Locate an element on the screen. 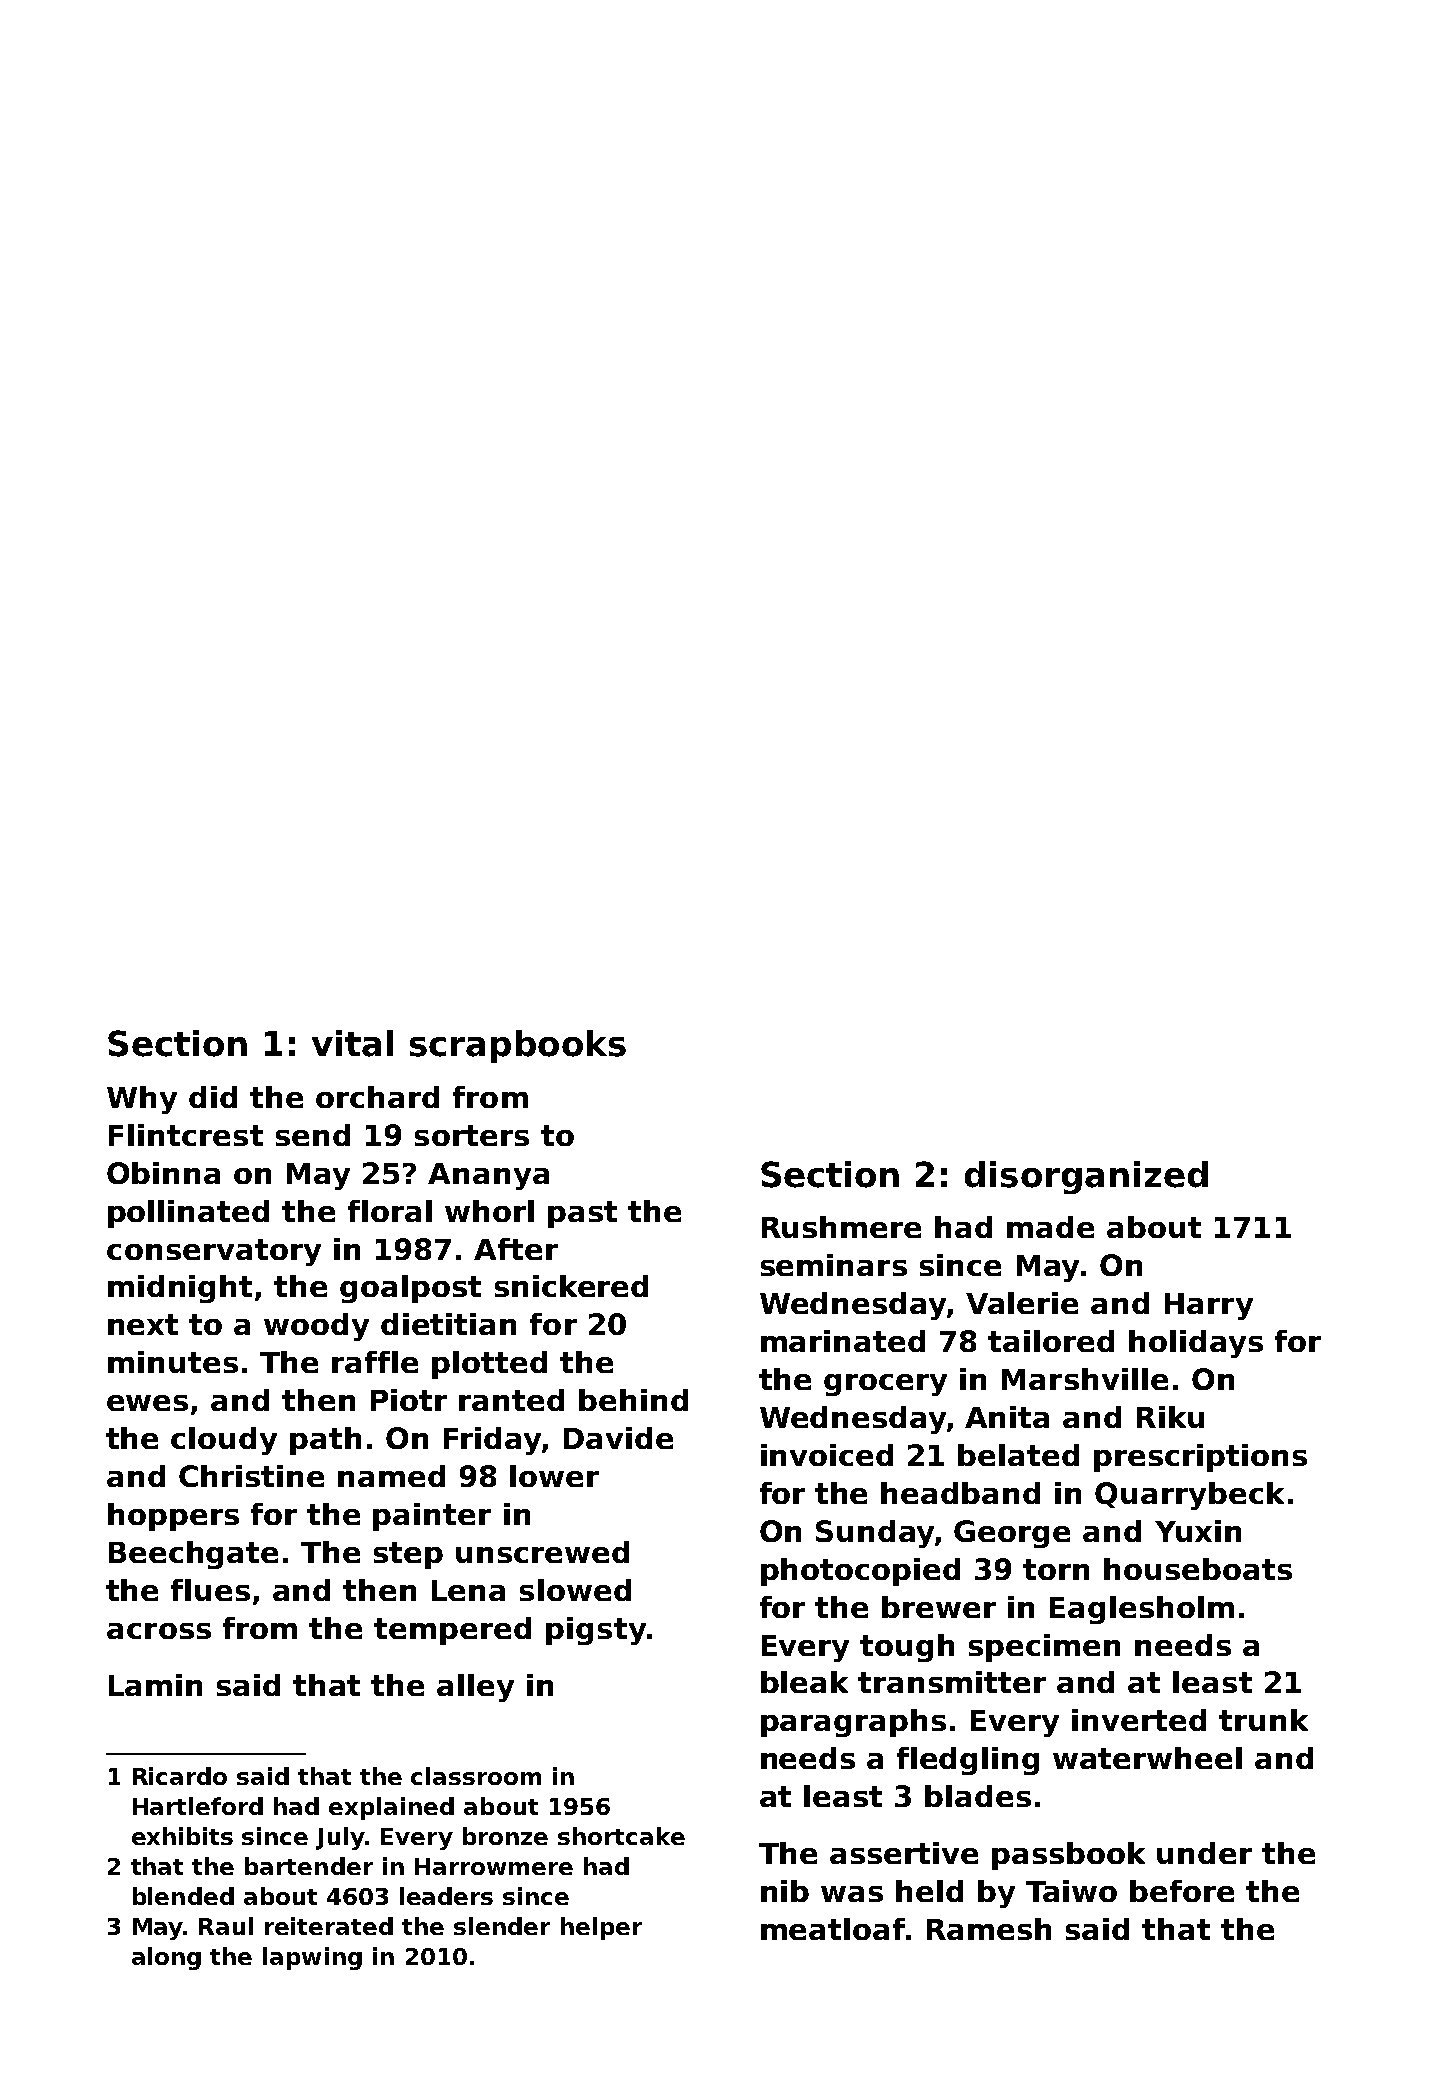 This screenshot has height=2100, width=1450. hoppers is located at coordinates (173, 1517).
